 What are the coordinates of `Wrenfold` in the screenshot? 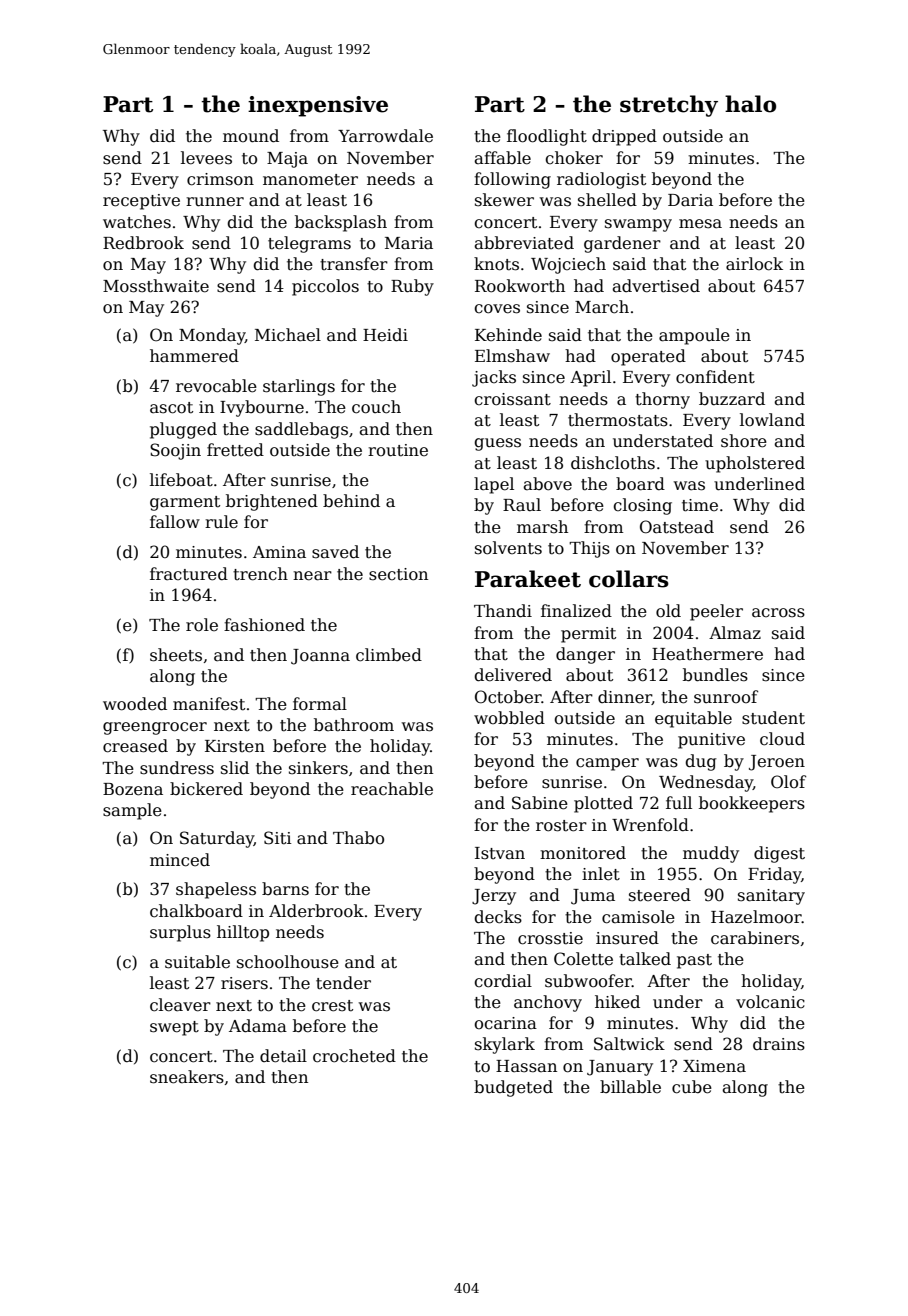 It's located at (650, 825).
